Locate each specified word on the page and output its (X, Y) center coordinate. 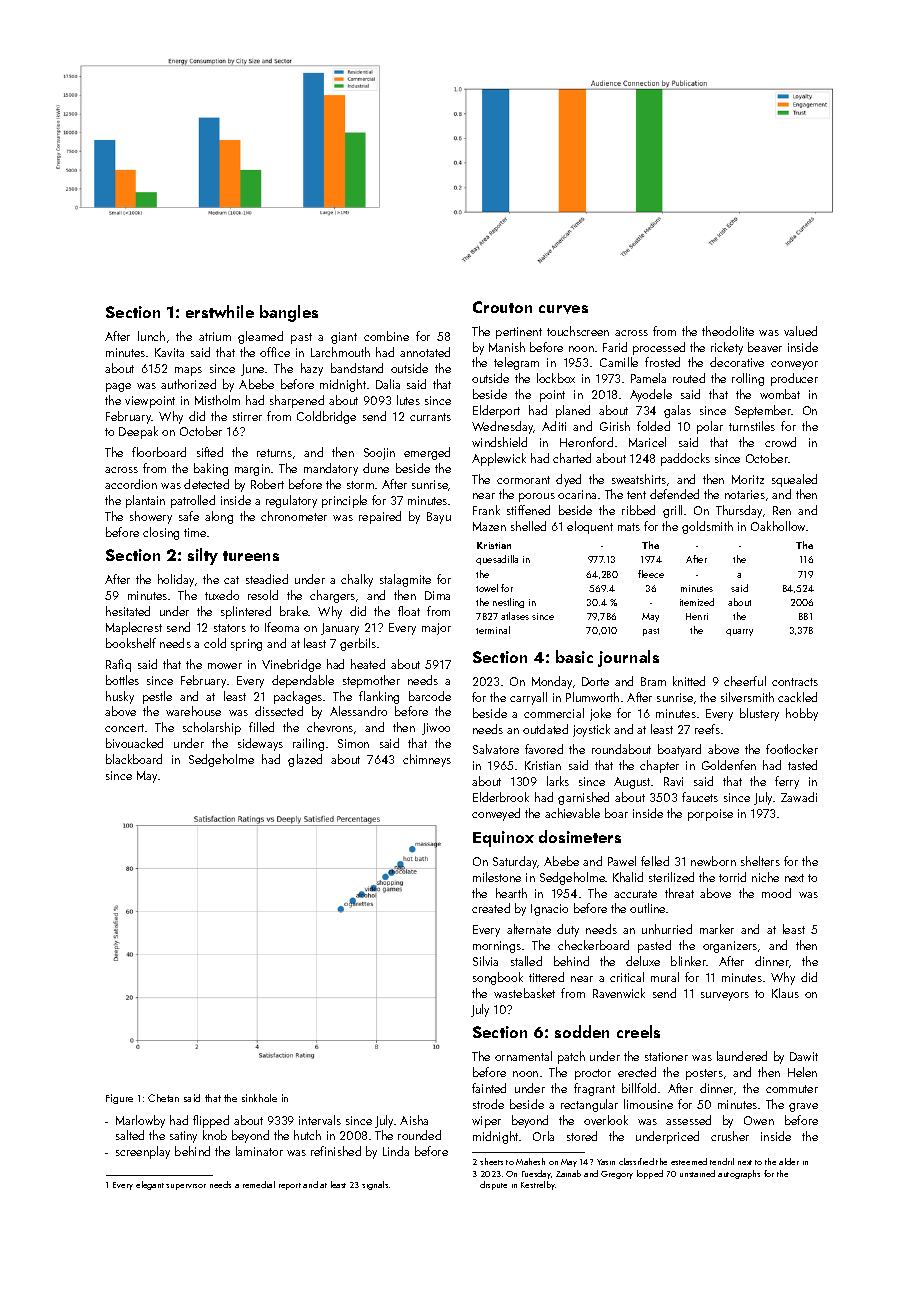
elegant (150, 1185)
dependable (303, 681)
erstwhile (220, 311)
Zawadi (799, 797)
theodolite (728, 331)
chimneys (427, 760)
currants (430, 417)
